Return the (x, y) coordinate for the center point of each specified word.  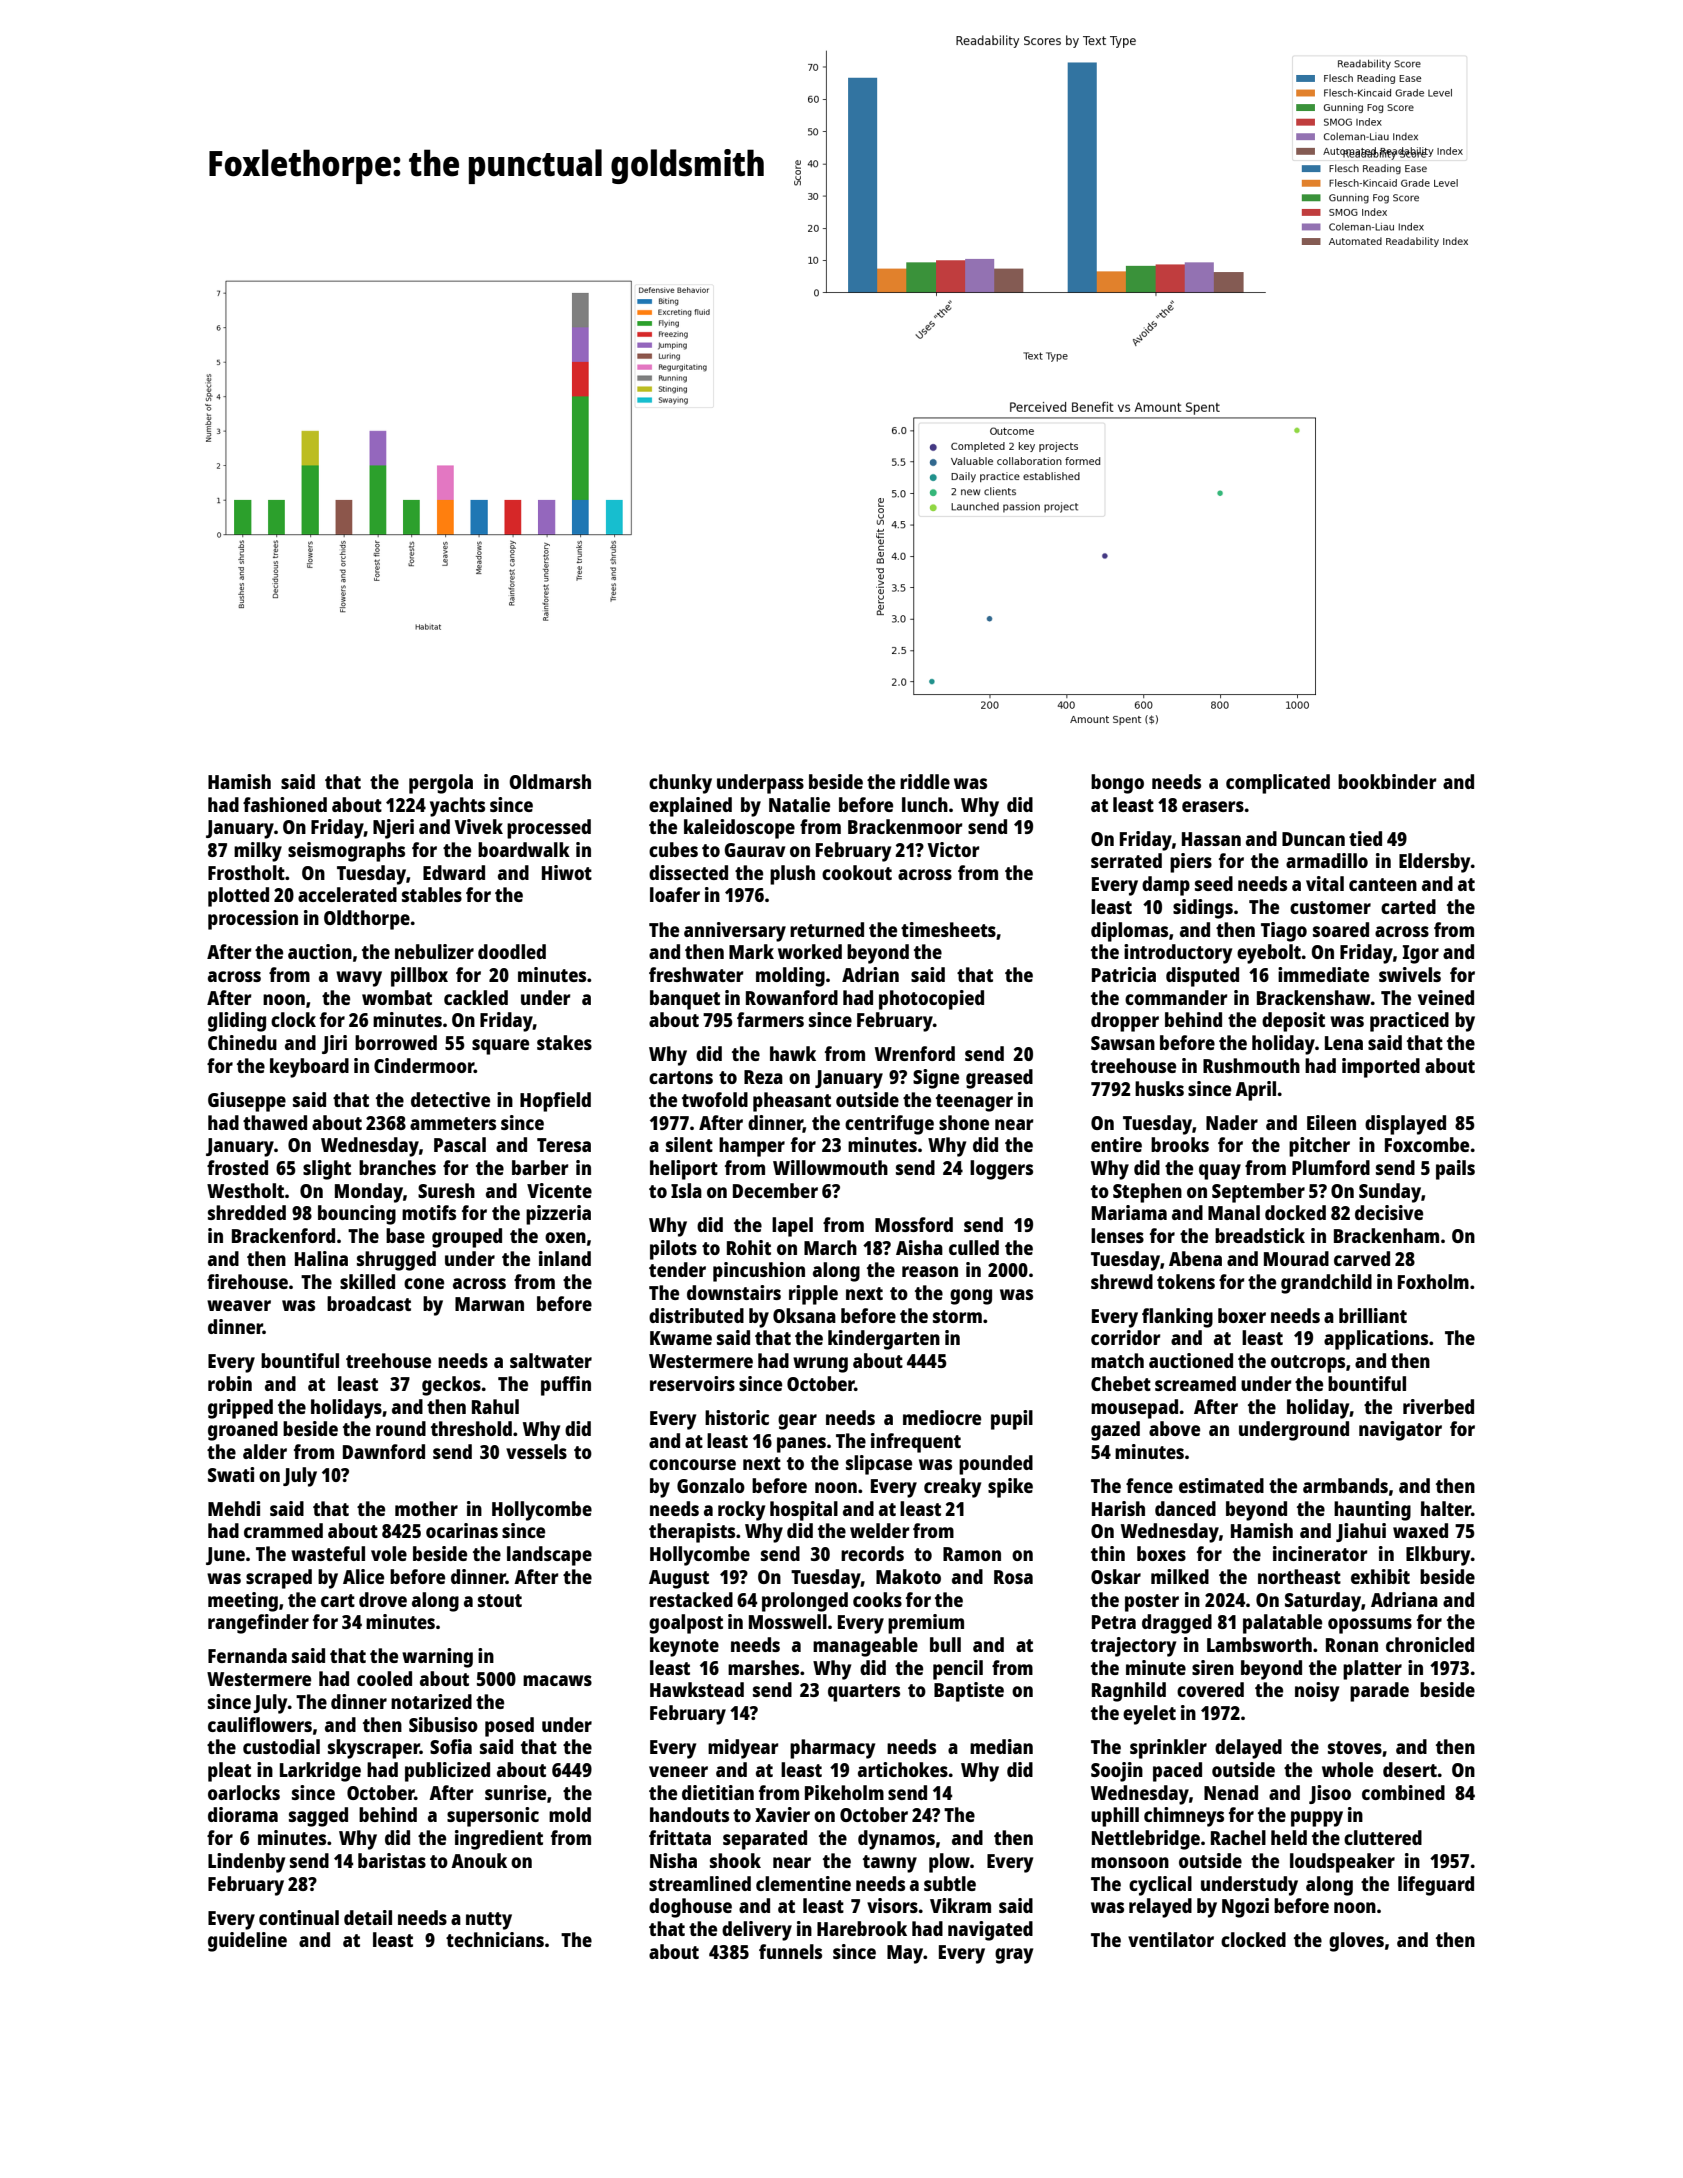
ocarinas (462, 1530)
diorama (243, 1814)
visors (892, 1905)
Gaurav (754, 850)
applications (1376, 1340)
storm (957, 1316)
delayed (1248, 1749)
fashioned (285, 804)
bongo (1117, 784)
